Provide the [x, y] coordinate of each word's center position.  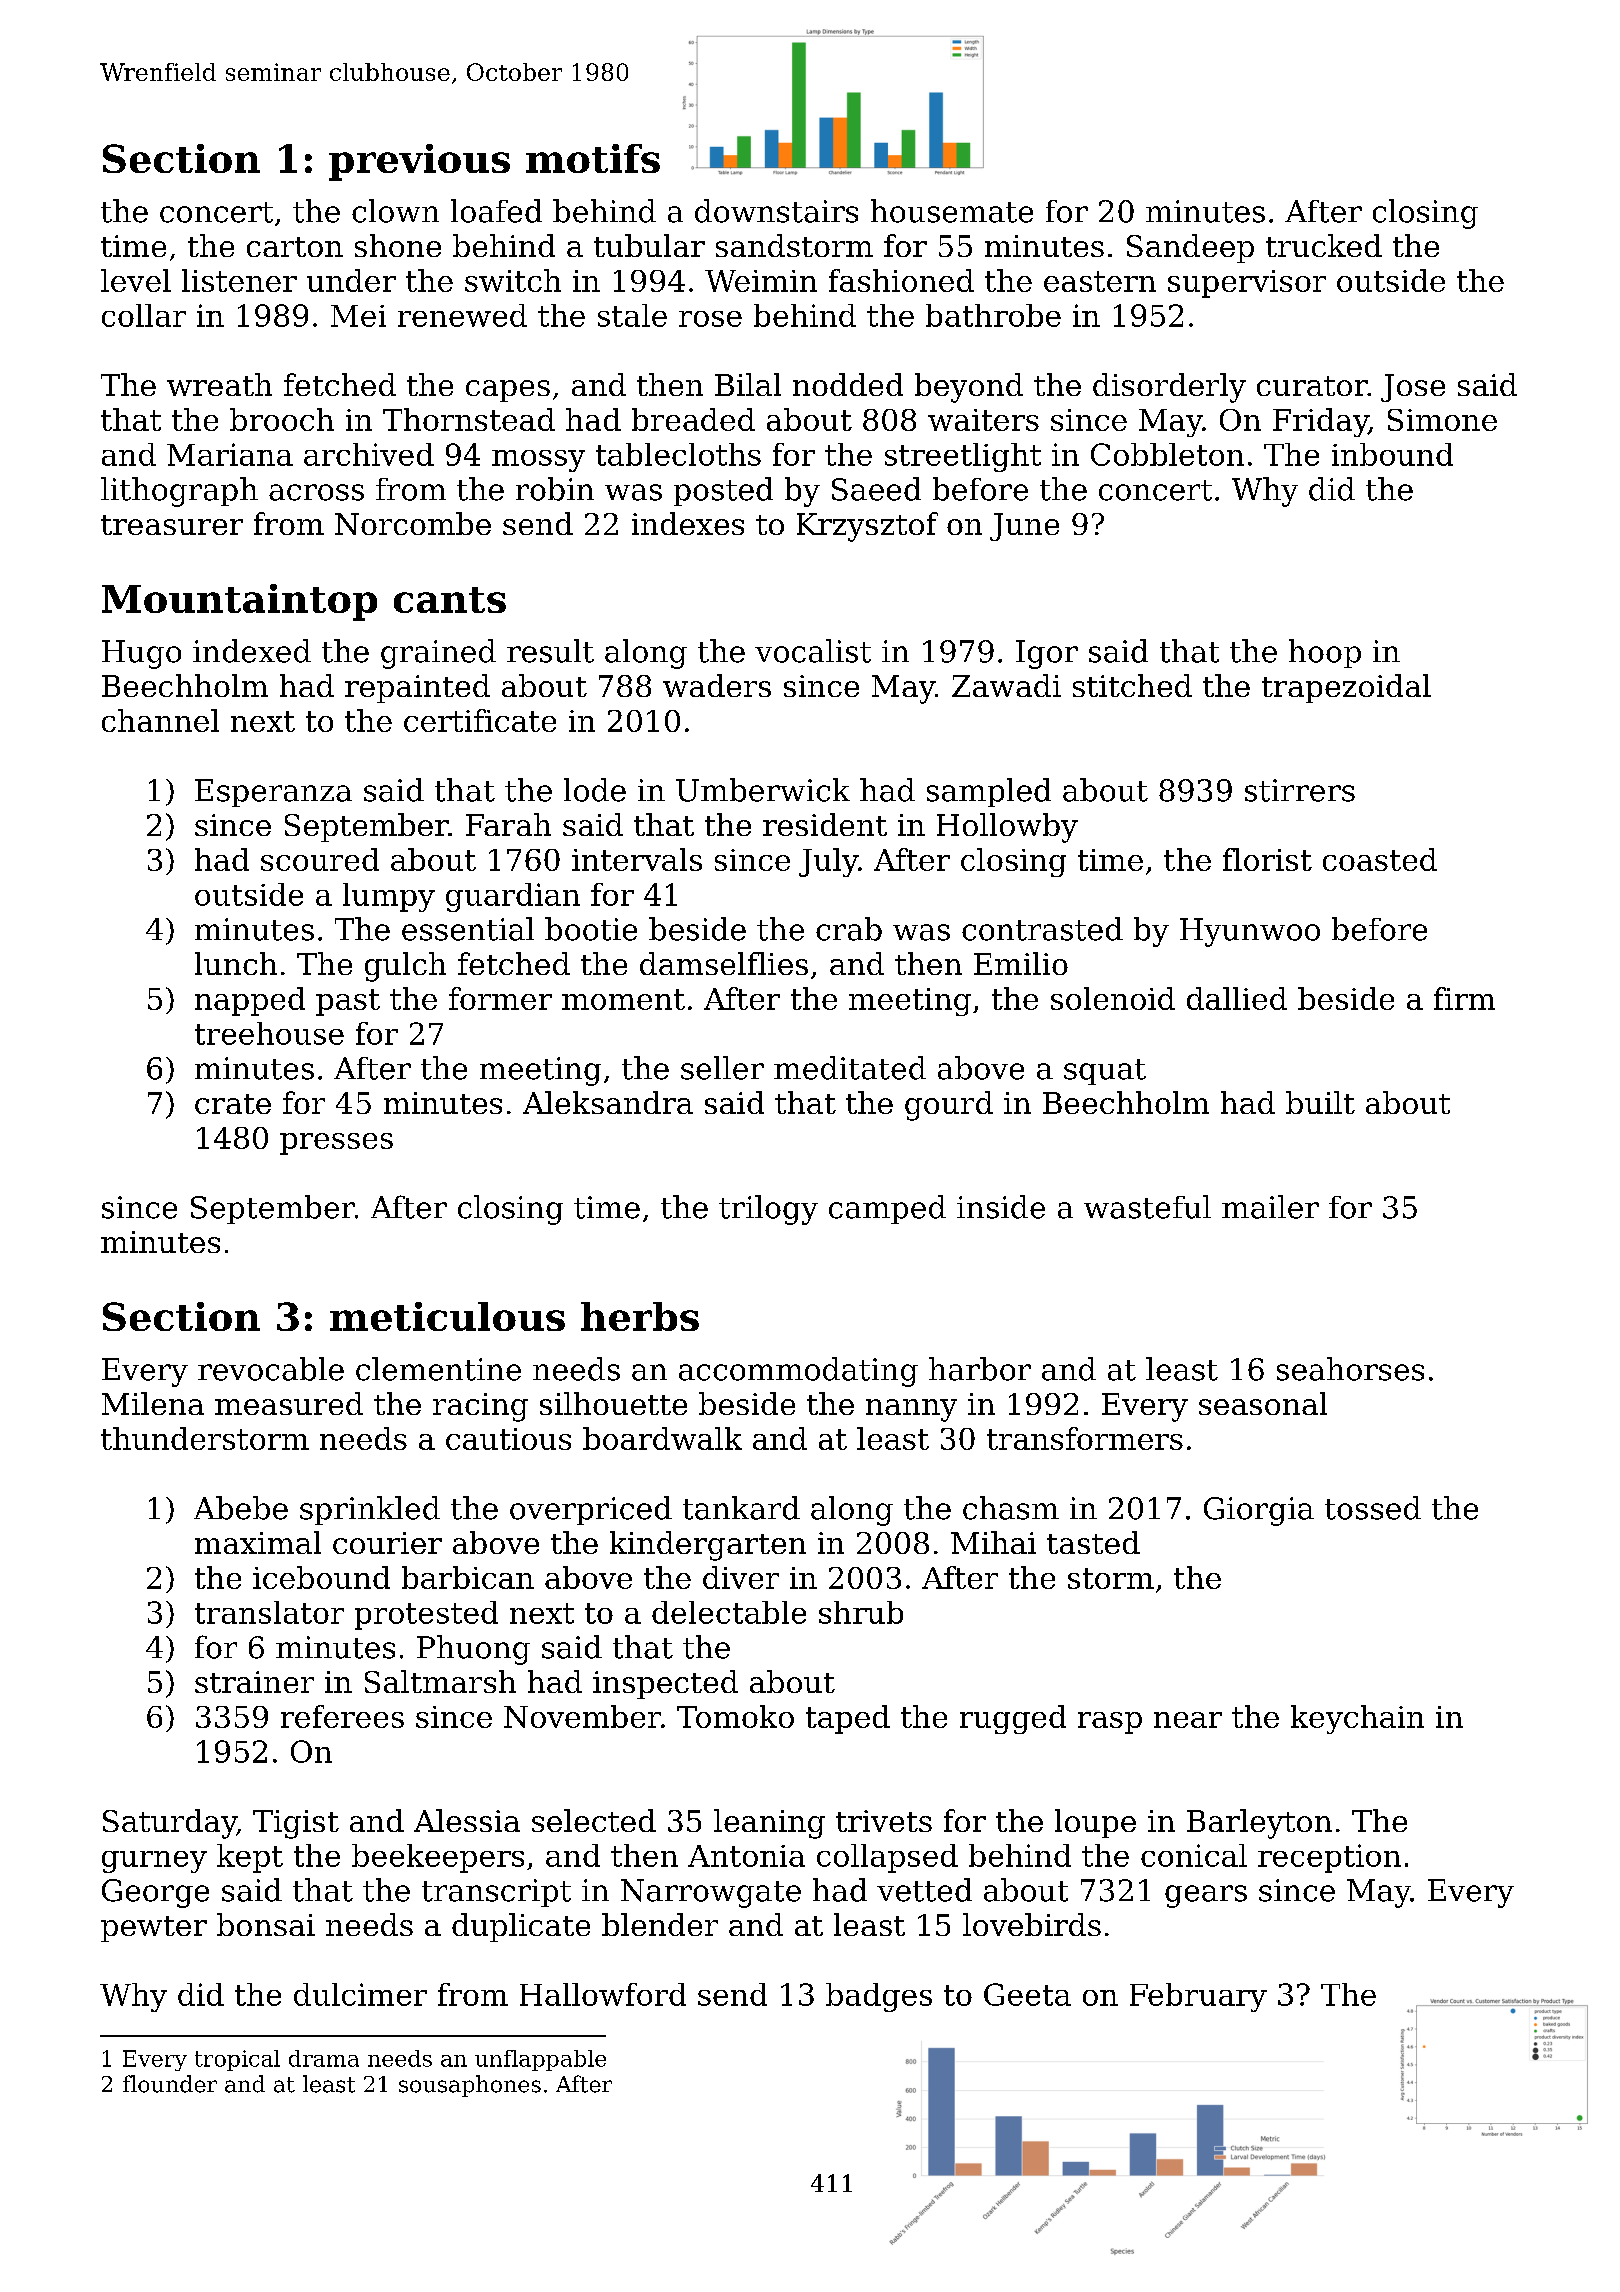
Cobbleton [1167, 454]
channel [160, 720]
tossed [1373, 1508]
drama [324, 2058]
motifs [593, 158]
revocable [271, 1369]
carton [295, 247]
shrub [861, 1612]
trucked [1324, 245]
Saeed [876, 489]
